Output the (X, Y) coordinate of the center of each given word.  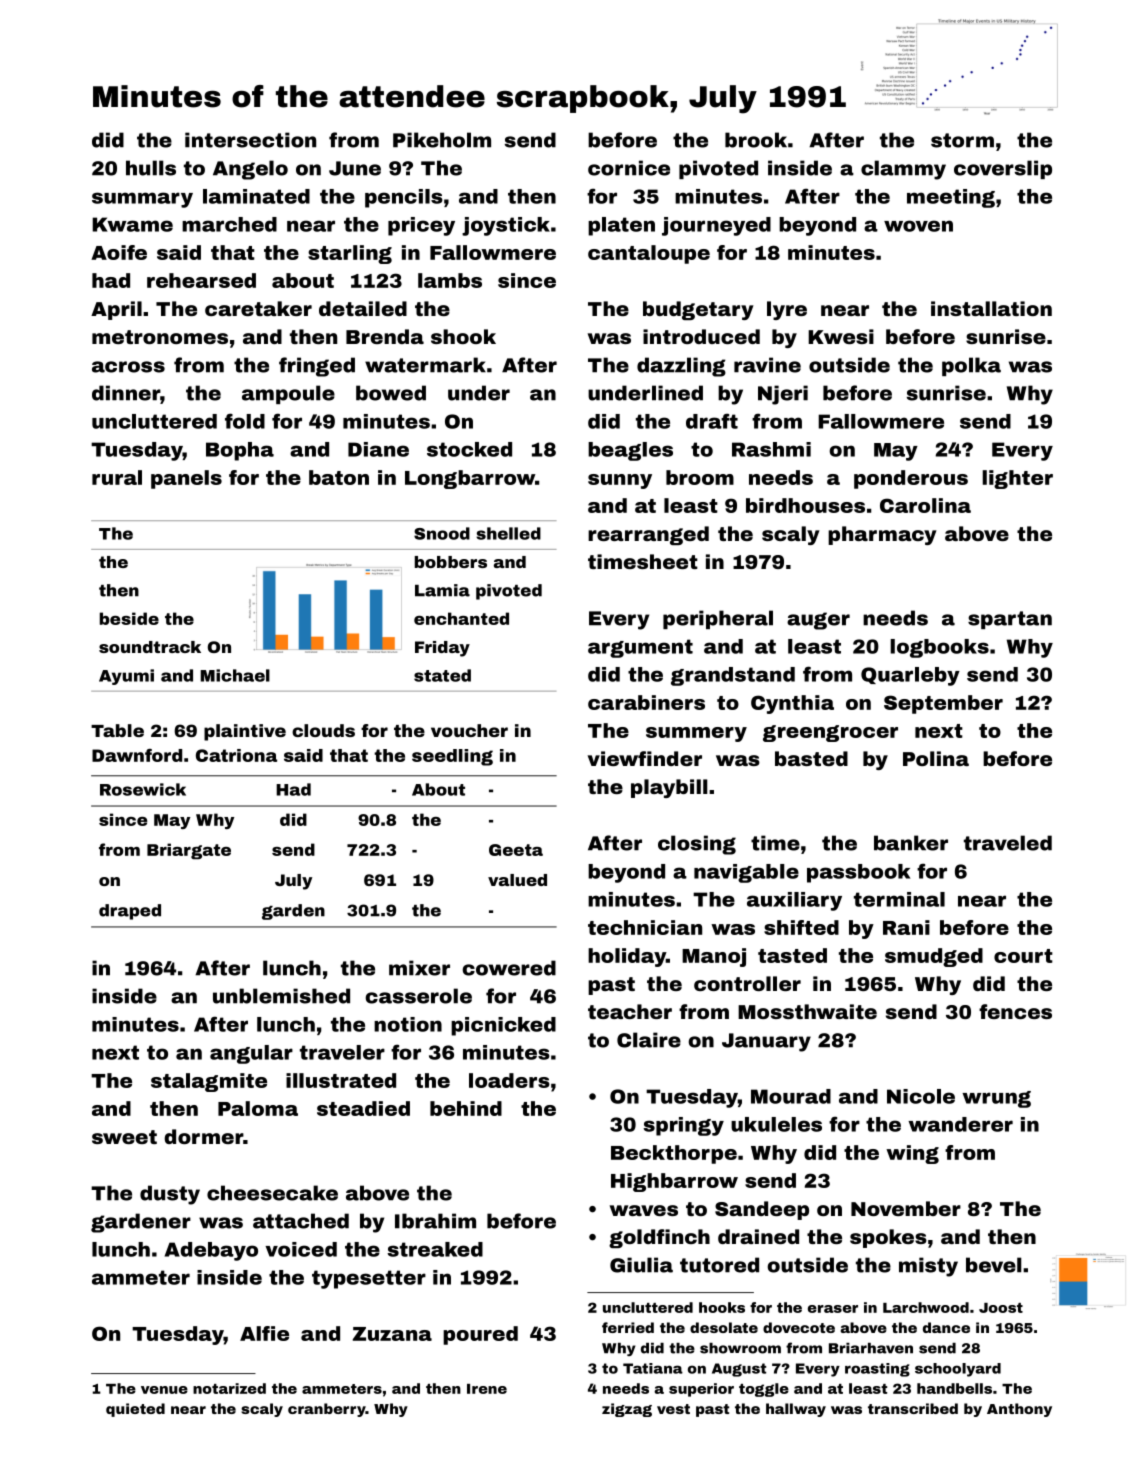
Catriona (236, 755)
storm (962, 140)
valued (517, 880)
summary (142, 200)
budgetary (698, 310)
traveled (1008, 843)
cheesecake (272, 1193)
